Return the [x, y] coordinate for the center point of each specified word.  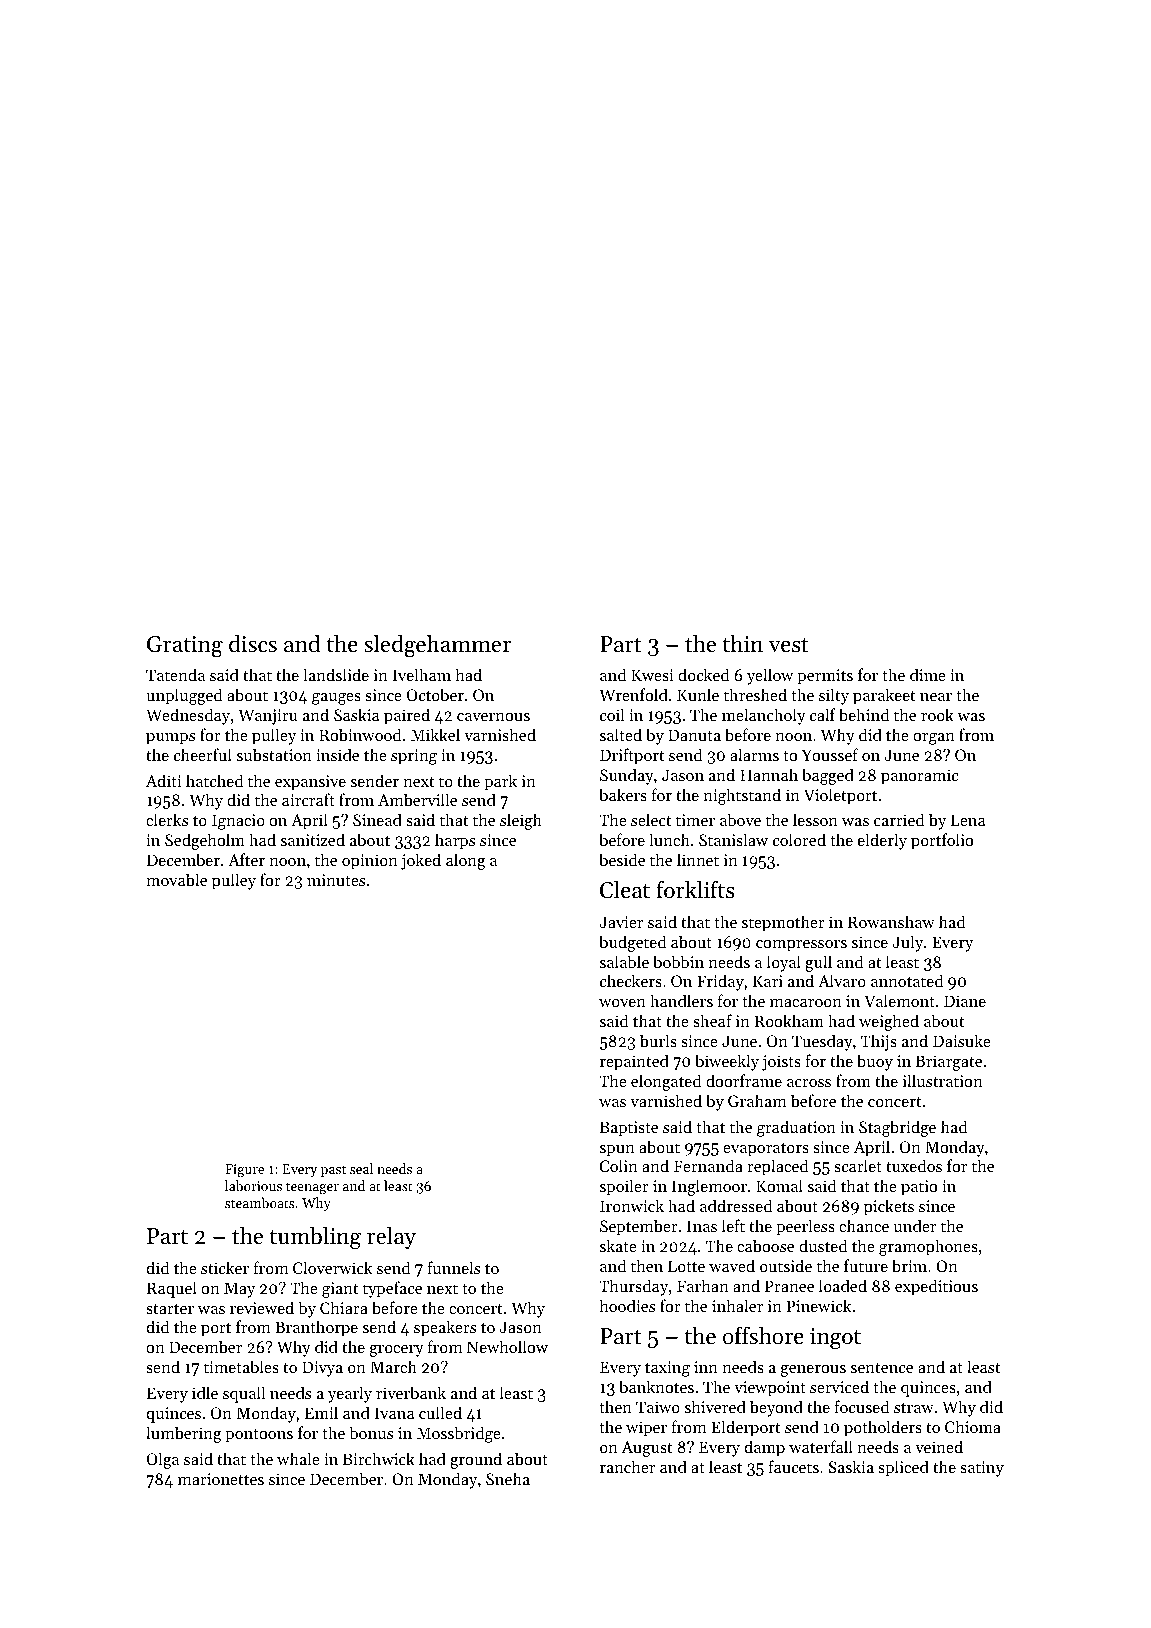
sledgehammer [437, 646]
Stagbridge [897, 1128]
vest [789, 645]
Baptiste [629, 1129]
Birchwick [379, 1458]
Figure [244, 1170]
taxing [667, 1369]
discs [253, 644]
